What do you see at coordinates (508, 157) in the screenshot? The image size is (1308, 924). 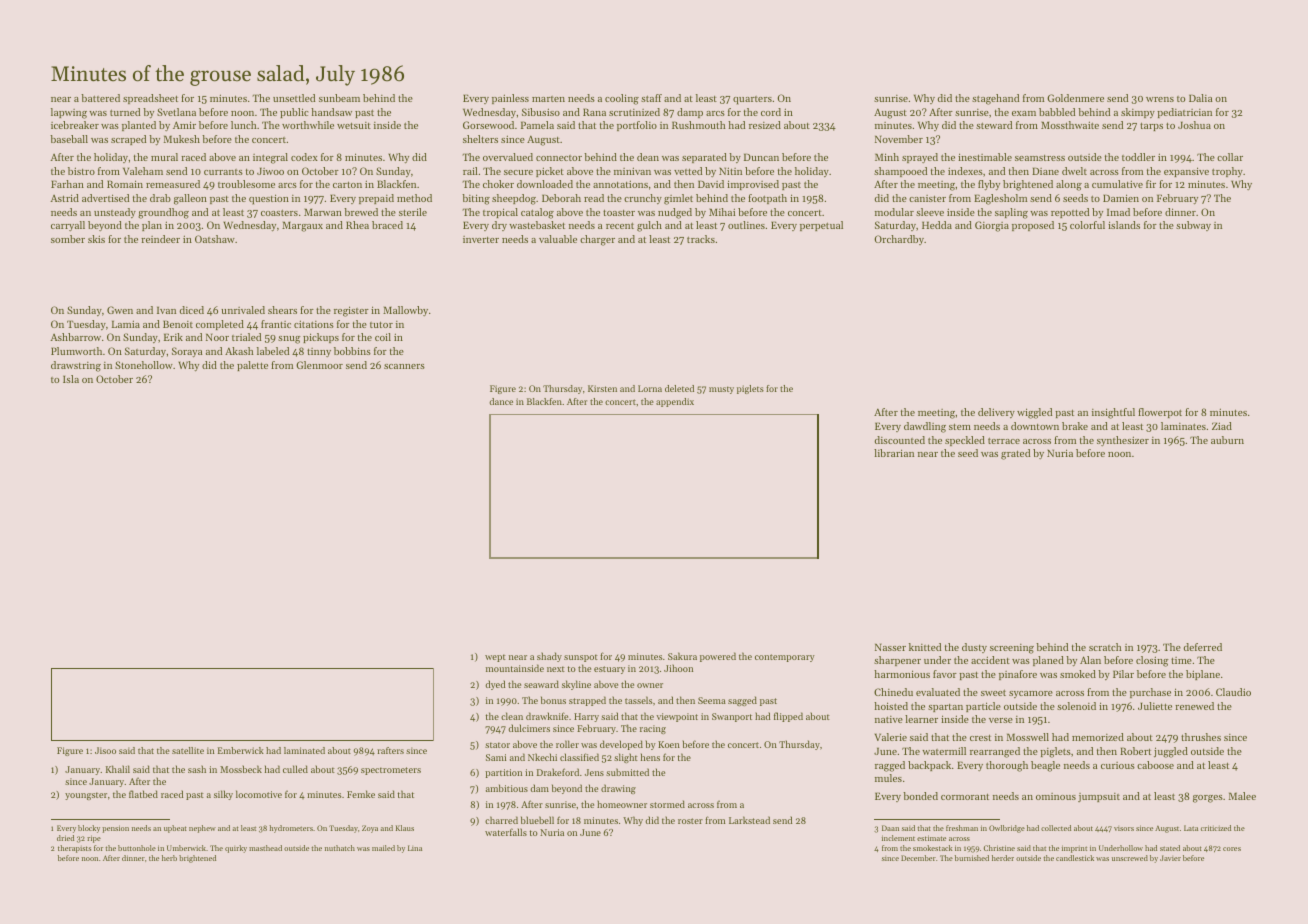 I see `overvalued` at bounding box center [508, 157].
